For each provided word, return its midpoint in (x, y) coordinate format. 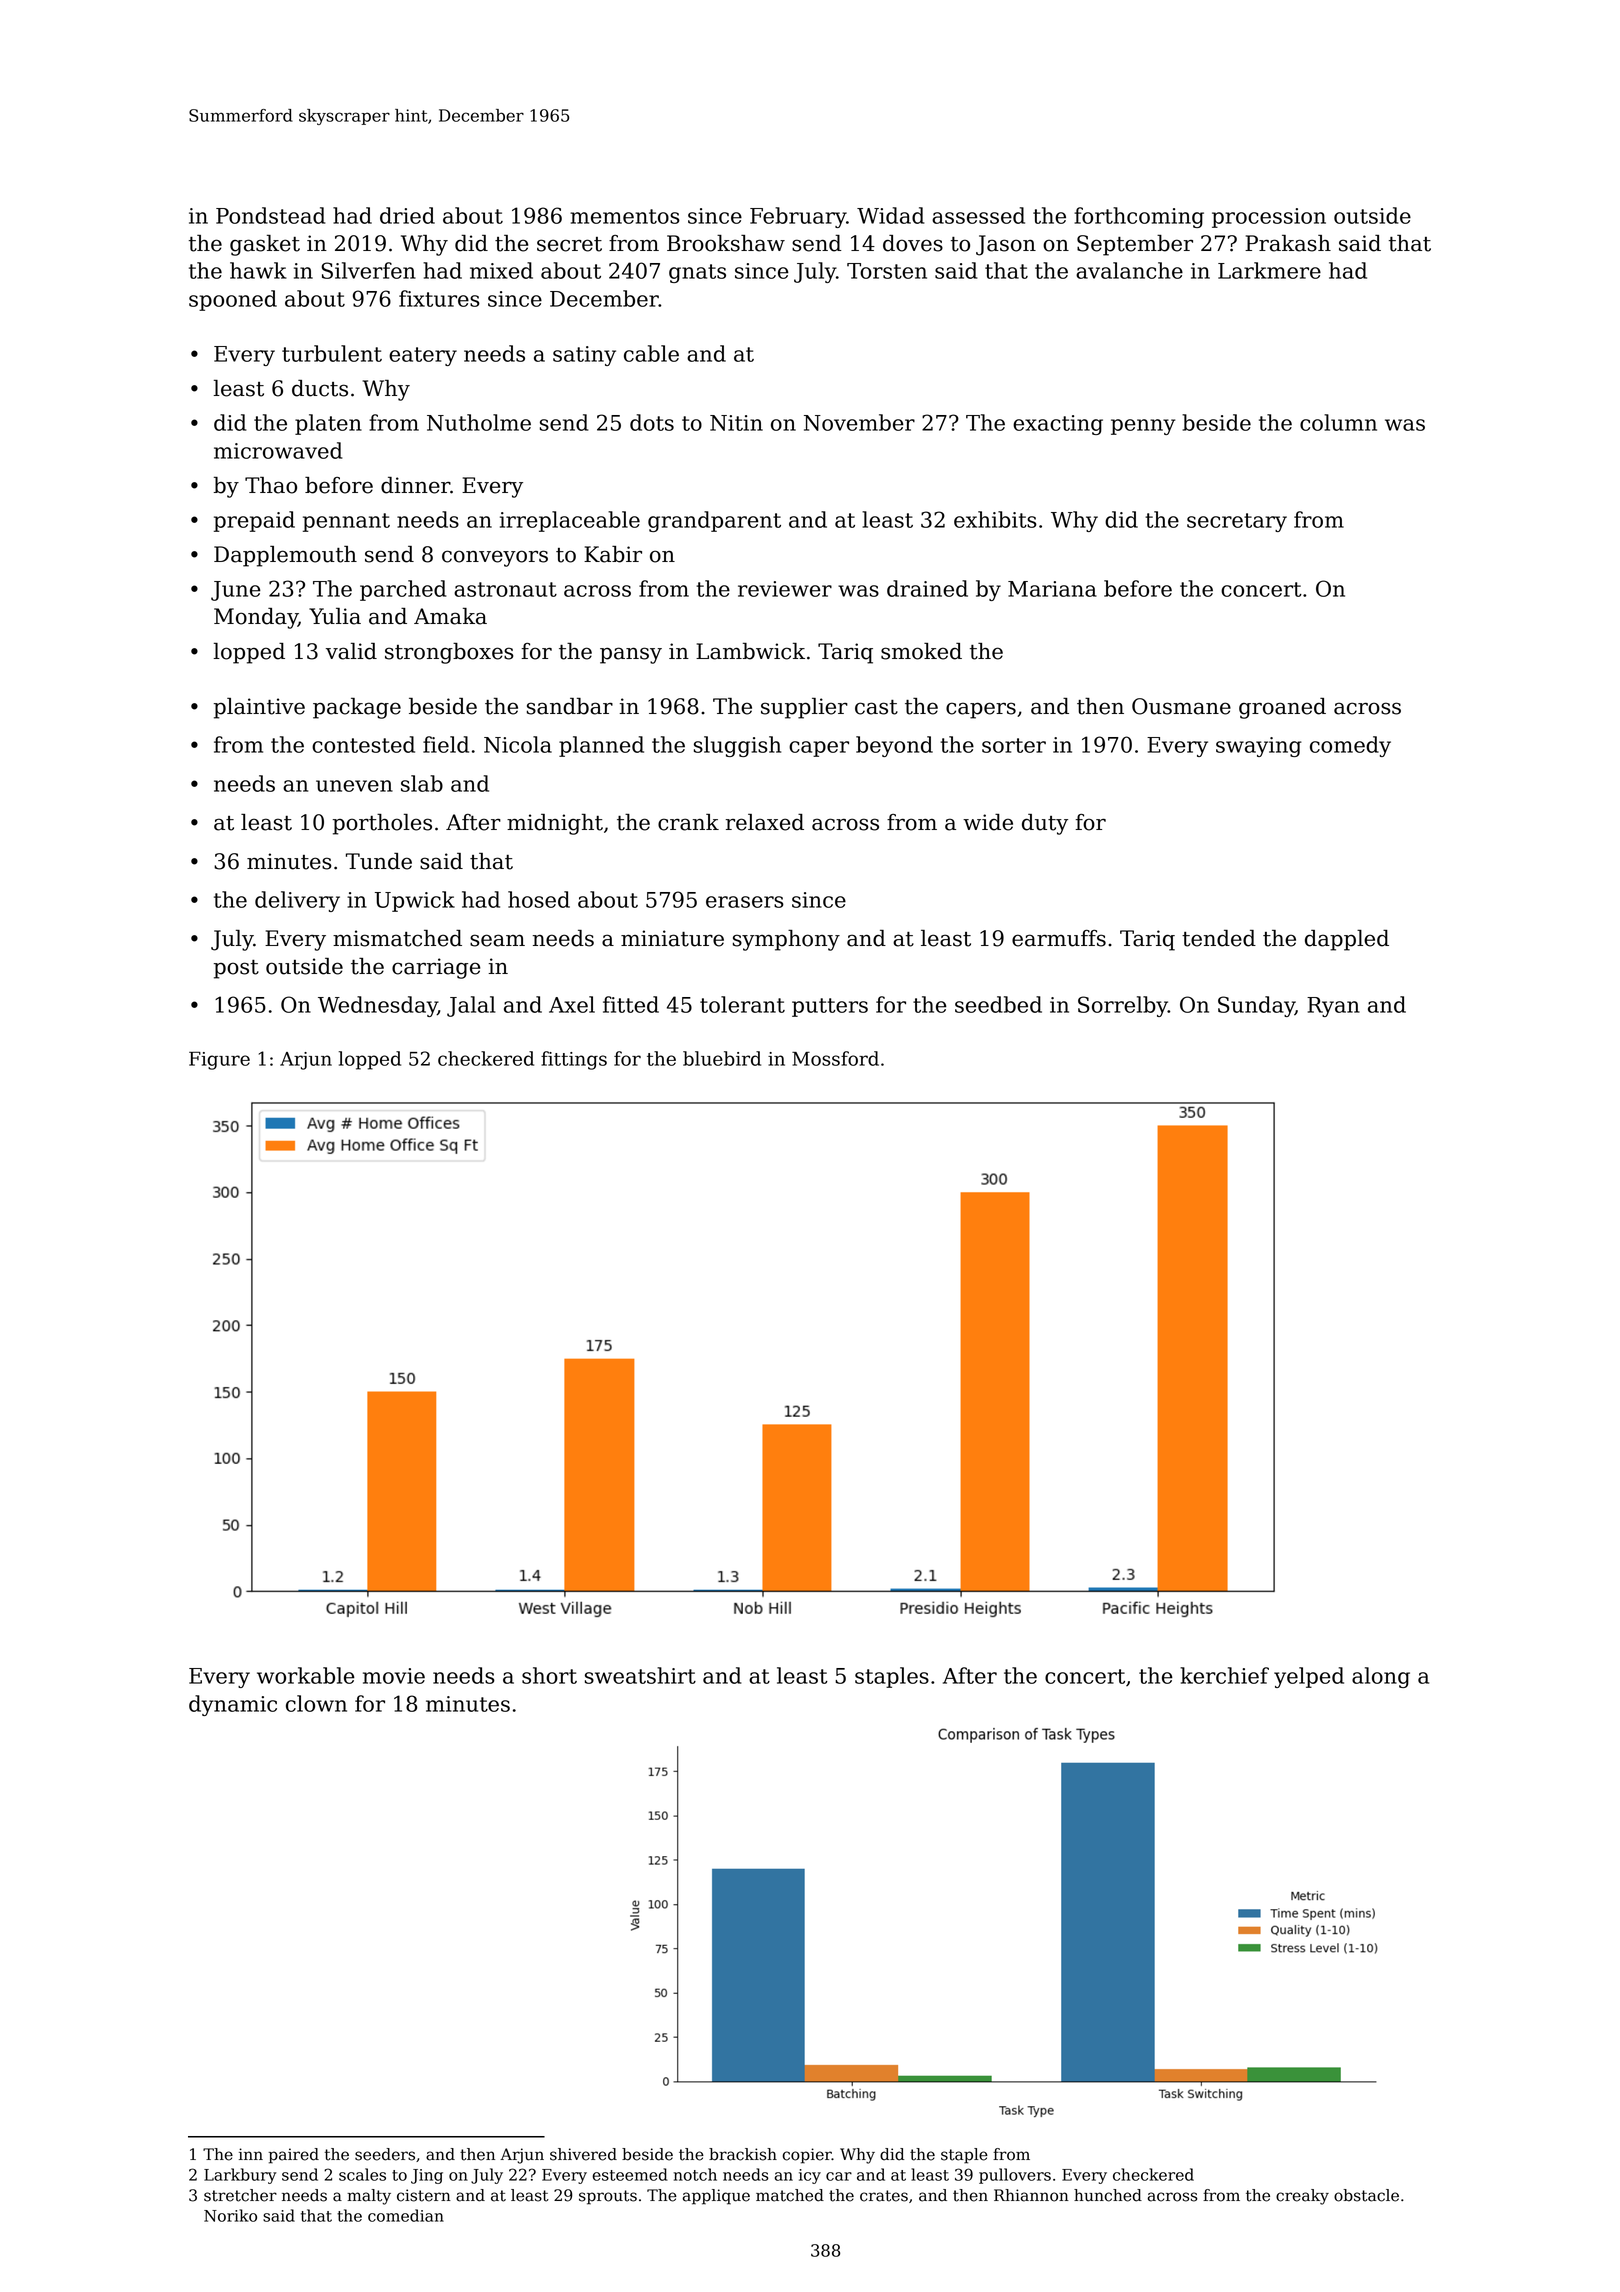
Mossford (835, 1058)
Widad (890, 215)
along (1381, 1677)
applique (716, 2197)
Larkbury (240, 2176)
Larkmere (1269, 270)
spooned (233, 300)
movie (394, 1676)
